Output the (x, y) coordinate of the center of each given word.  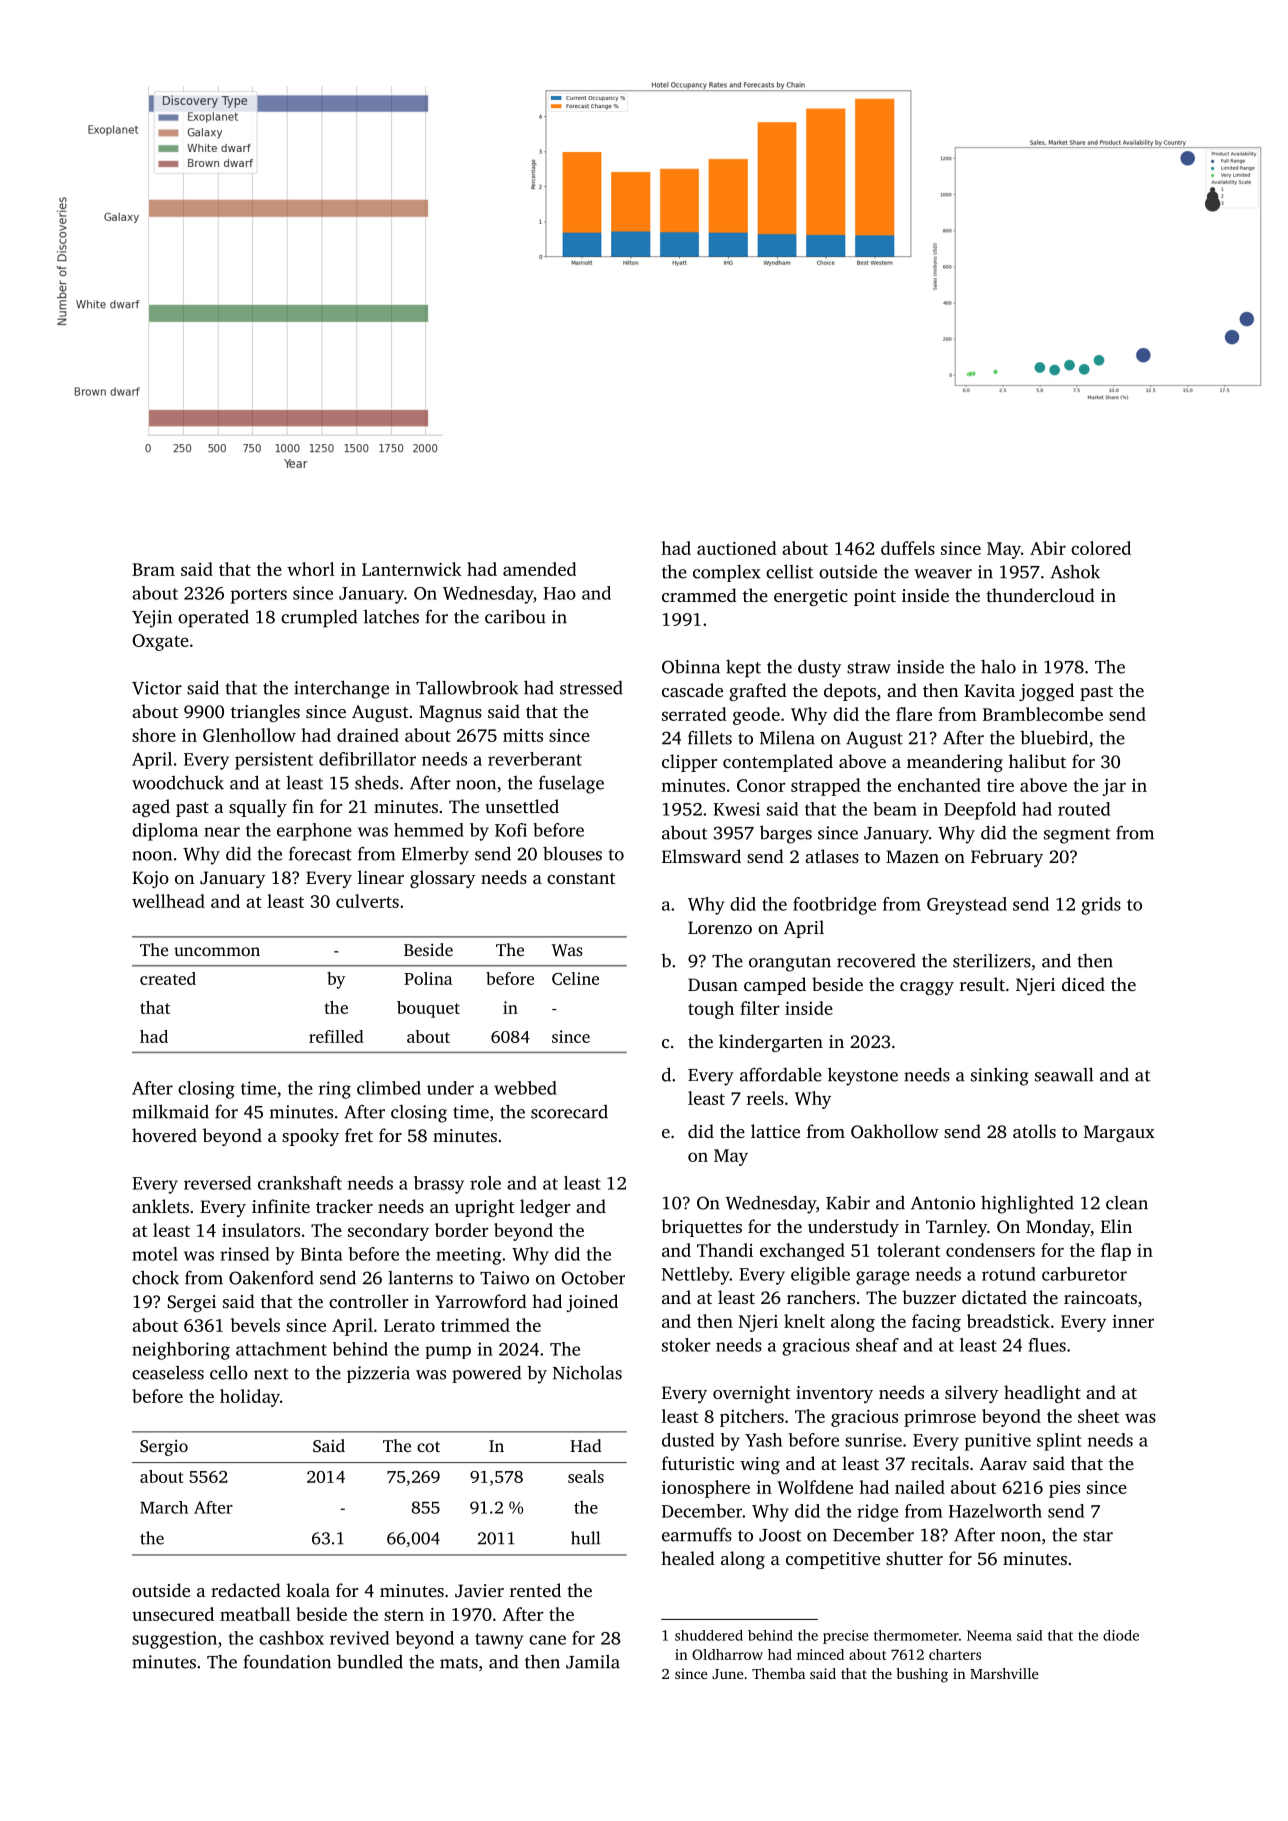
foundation (287, 1661)
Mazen (912, 856)
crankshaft (300, 1183)
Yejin (152, 619)
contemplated (778, 763)
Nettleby (696, 1276)
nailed (920, 1487)
